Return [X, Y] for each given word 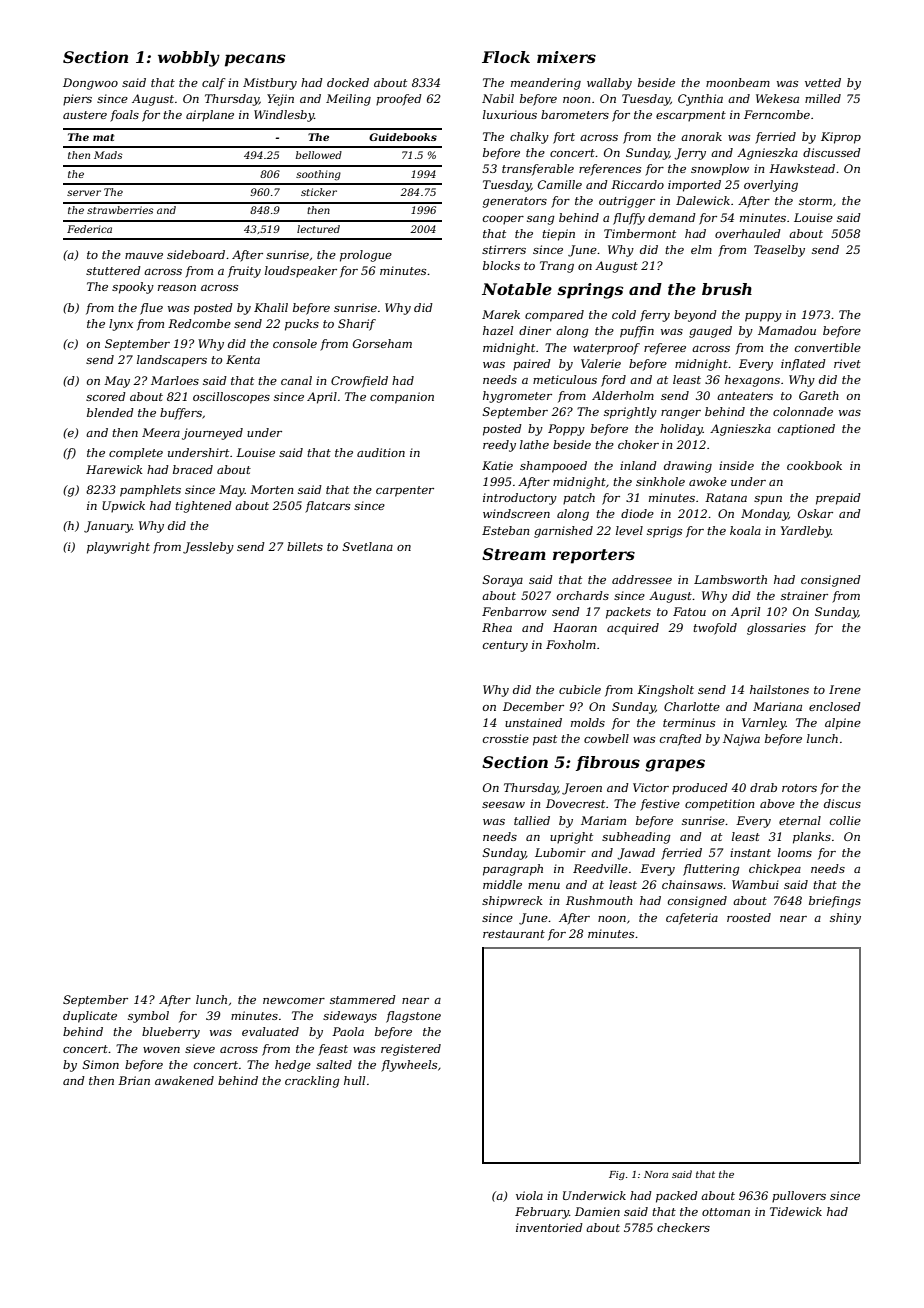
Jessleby [208, 548]
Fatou [689, 611]
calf [213, 84]
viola [529, 1195]
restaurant [514, 934]
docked [348, 82]
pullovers [799, 1197]
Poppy [566, 430]
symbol [148, 1017]
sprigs [664, 532]
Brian [134, 1080]
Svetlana [368, 546]
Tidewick [796, 1211]
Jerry [690, 154]
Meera [161, 432]
